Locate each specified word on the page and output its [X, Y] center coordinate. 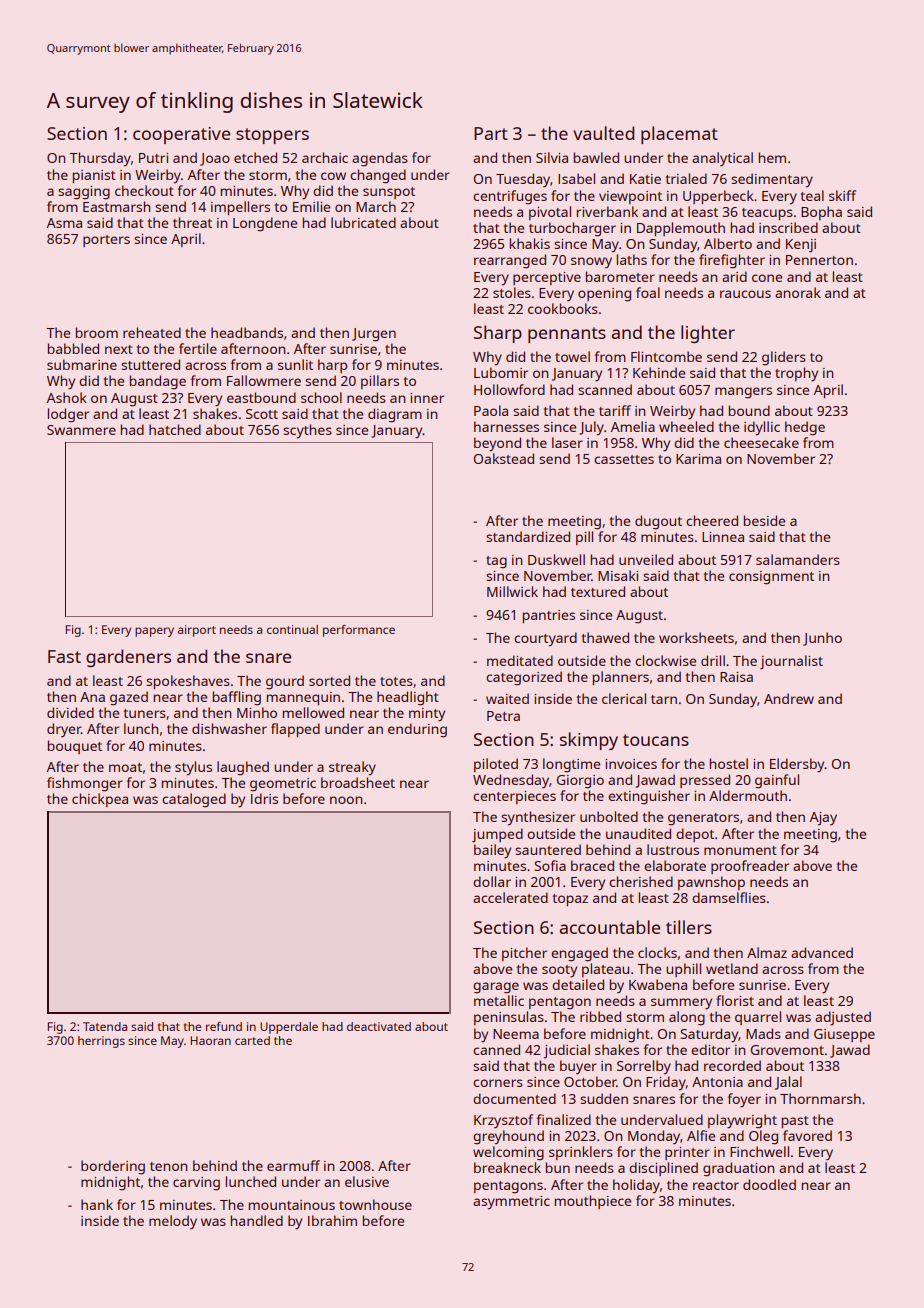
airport [197, 631]
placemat [679, 135]
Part [491, 133]
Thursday [100, 159]
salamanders [798, 559]
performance [359, 631]
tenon [168, 1166]
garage [496, 988]
